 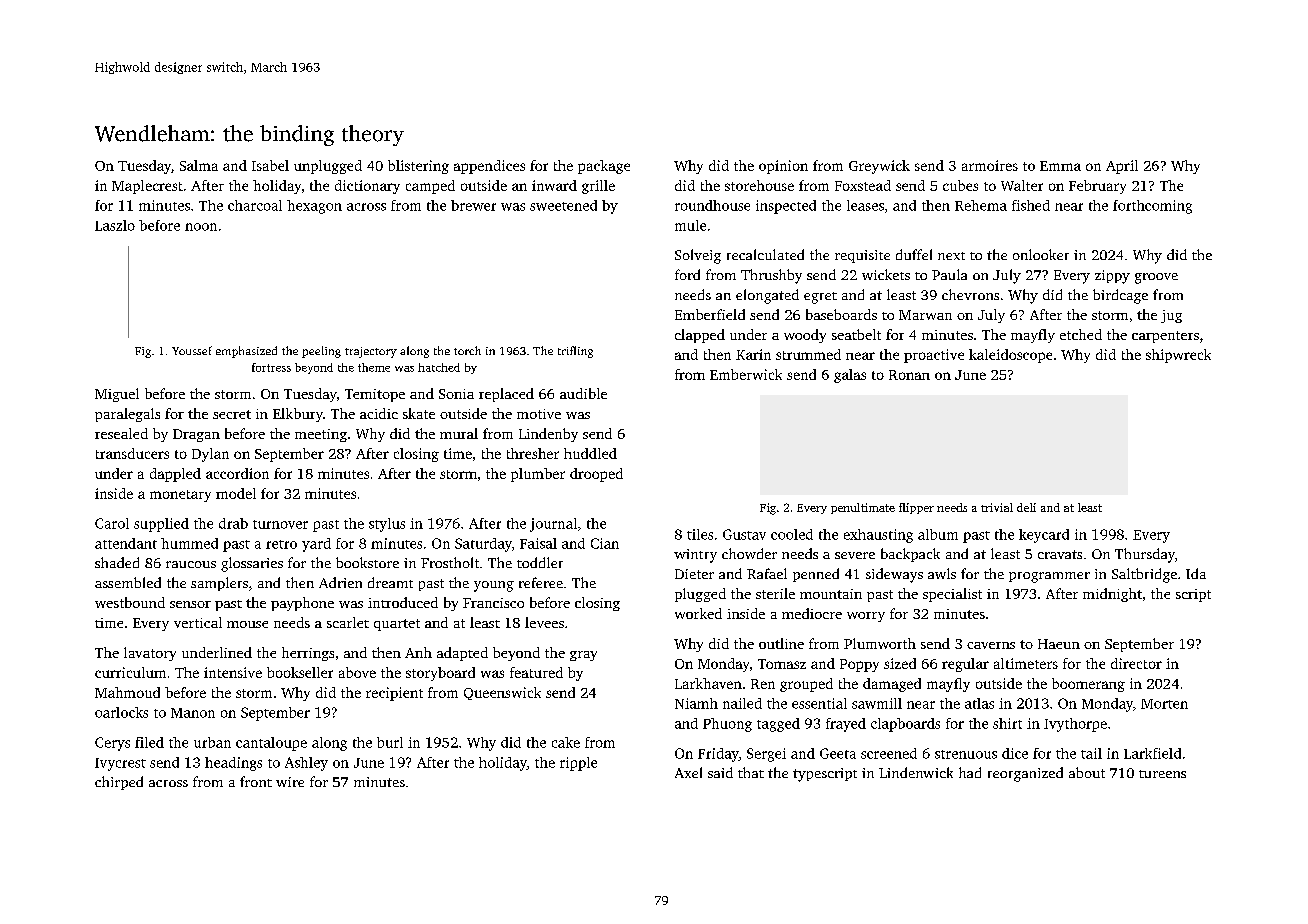 I want to click on forthcoming, so click(x=1152, y=207).
